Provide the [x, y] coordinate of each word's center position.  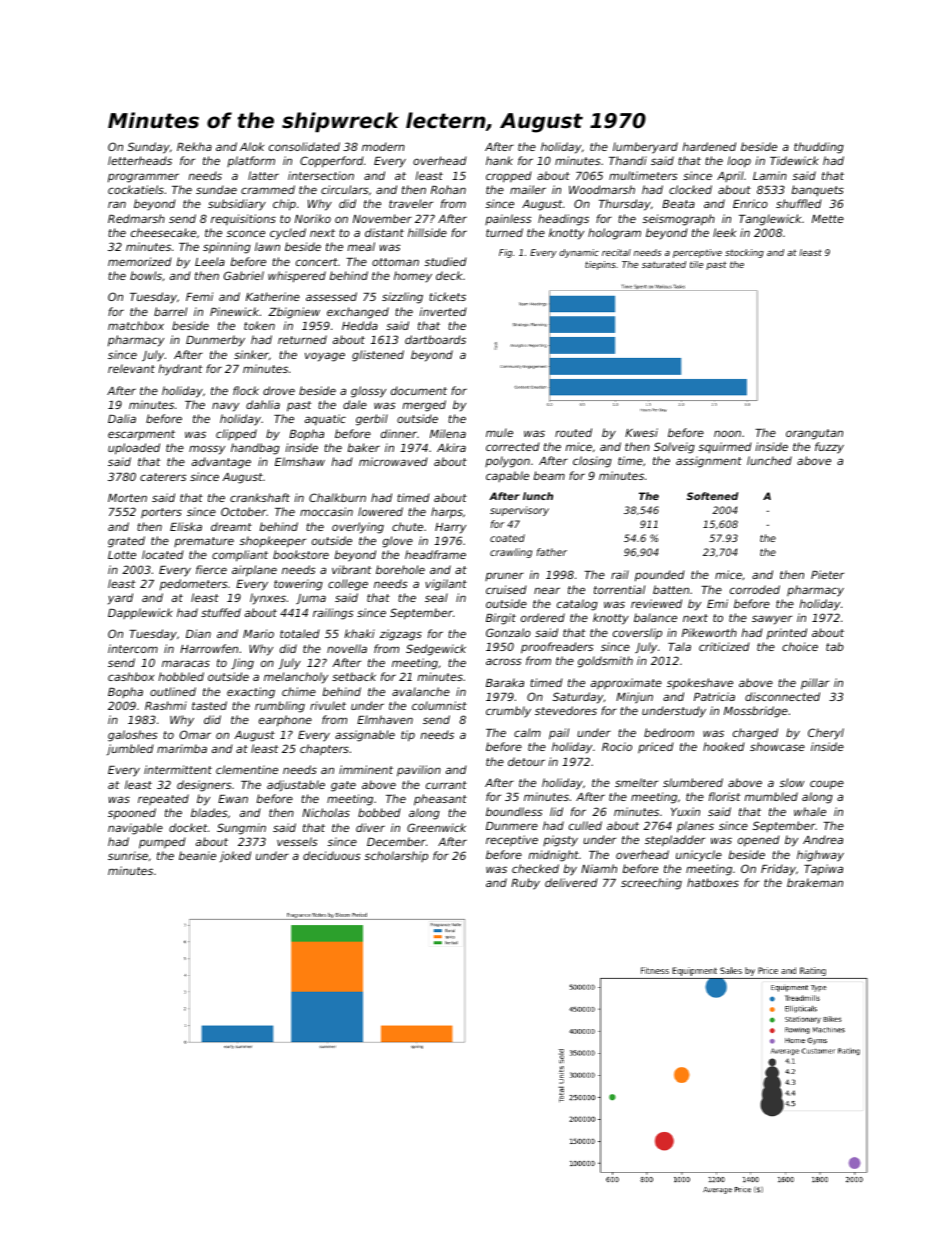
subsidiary [237, 205]
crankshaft [260, 497]
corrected [512, 446]
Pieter [828, 574]
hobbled [181, 676]
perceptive [697, 253]
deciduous [332, 855]
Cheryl [826, 734]
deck [449, 275]
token [259, 325]
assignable [365, 736]
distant [384, 232]
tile [696, 264]
